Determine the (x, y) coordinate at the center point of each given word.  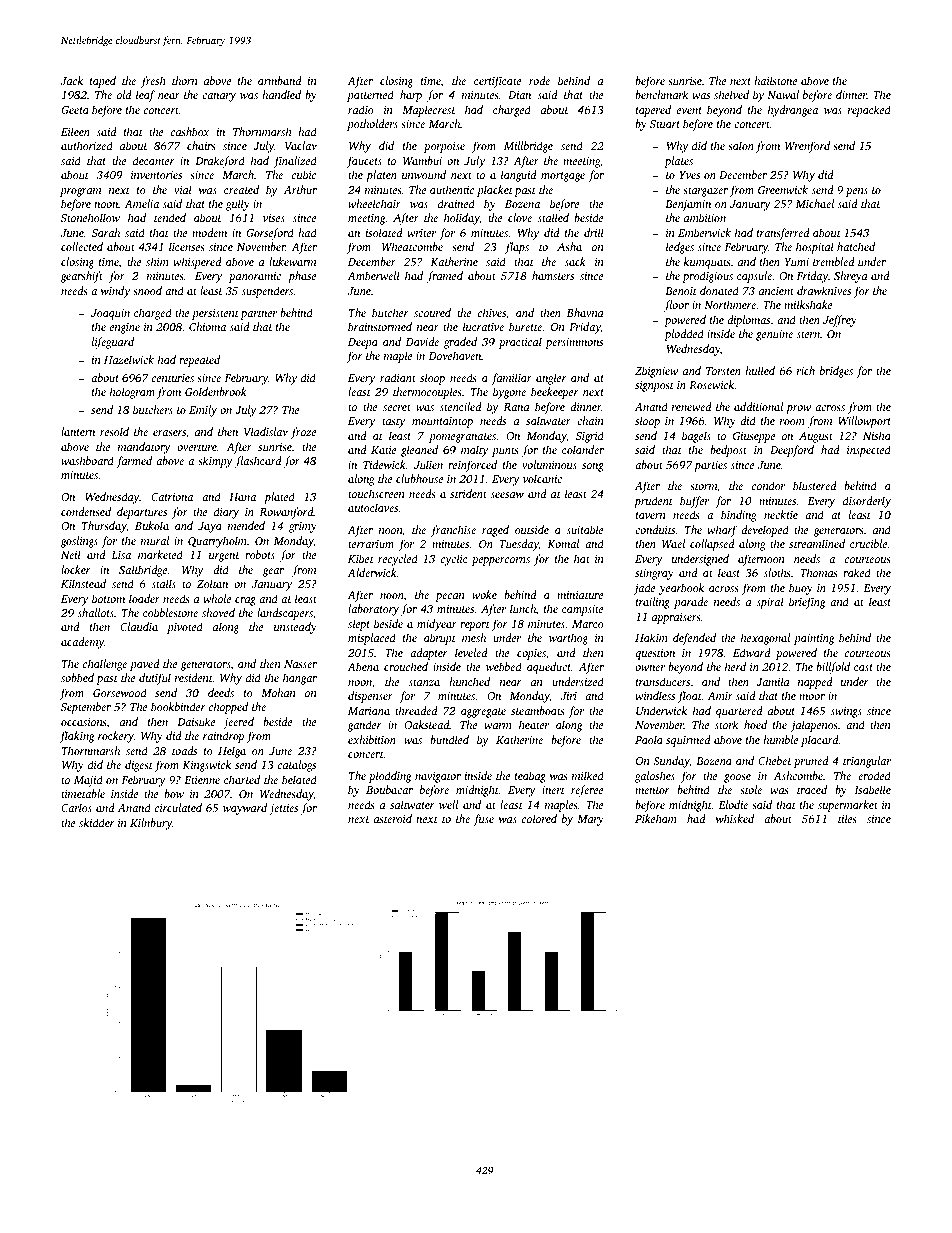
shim (157, 261)
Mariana (369, 711)
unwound (424, 174)
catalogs (297, 766)
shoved (218, 612)
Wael (673, 543)
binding (739, 516)
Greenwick (783, 189)
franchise (453, 531)
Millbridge (528, 147)
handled (281, 94)
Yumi (796, 262)
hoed (755, 724)
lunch (523, 608)
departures (142, 513)
